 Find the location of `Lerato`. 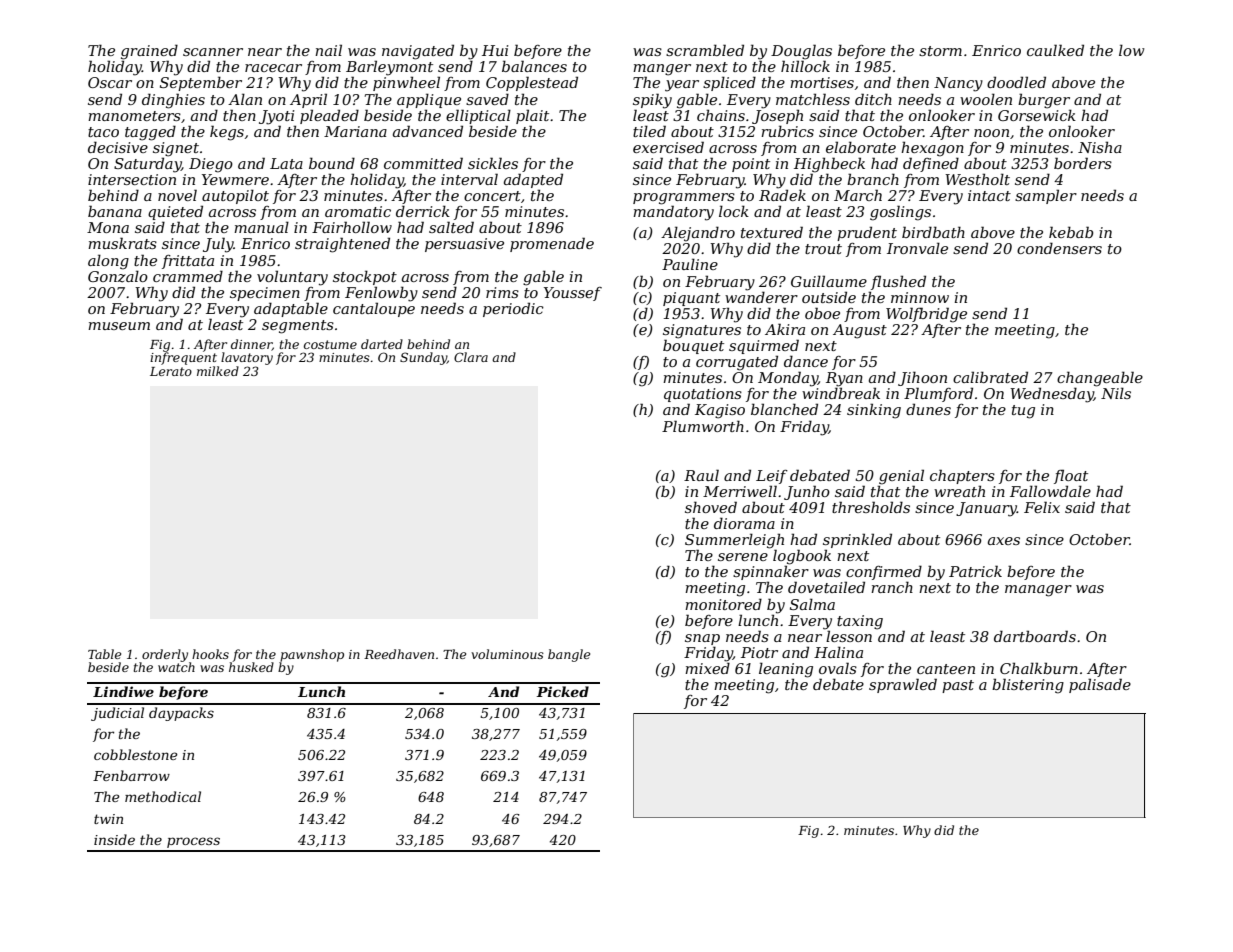

Lerato is located at coordinates (171, 371).
